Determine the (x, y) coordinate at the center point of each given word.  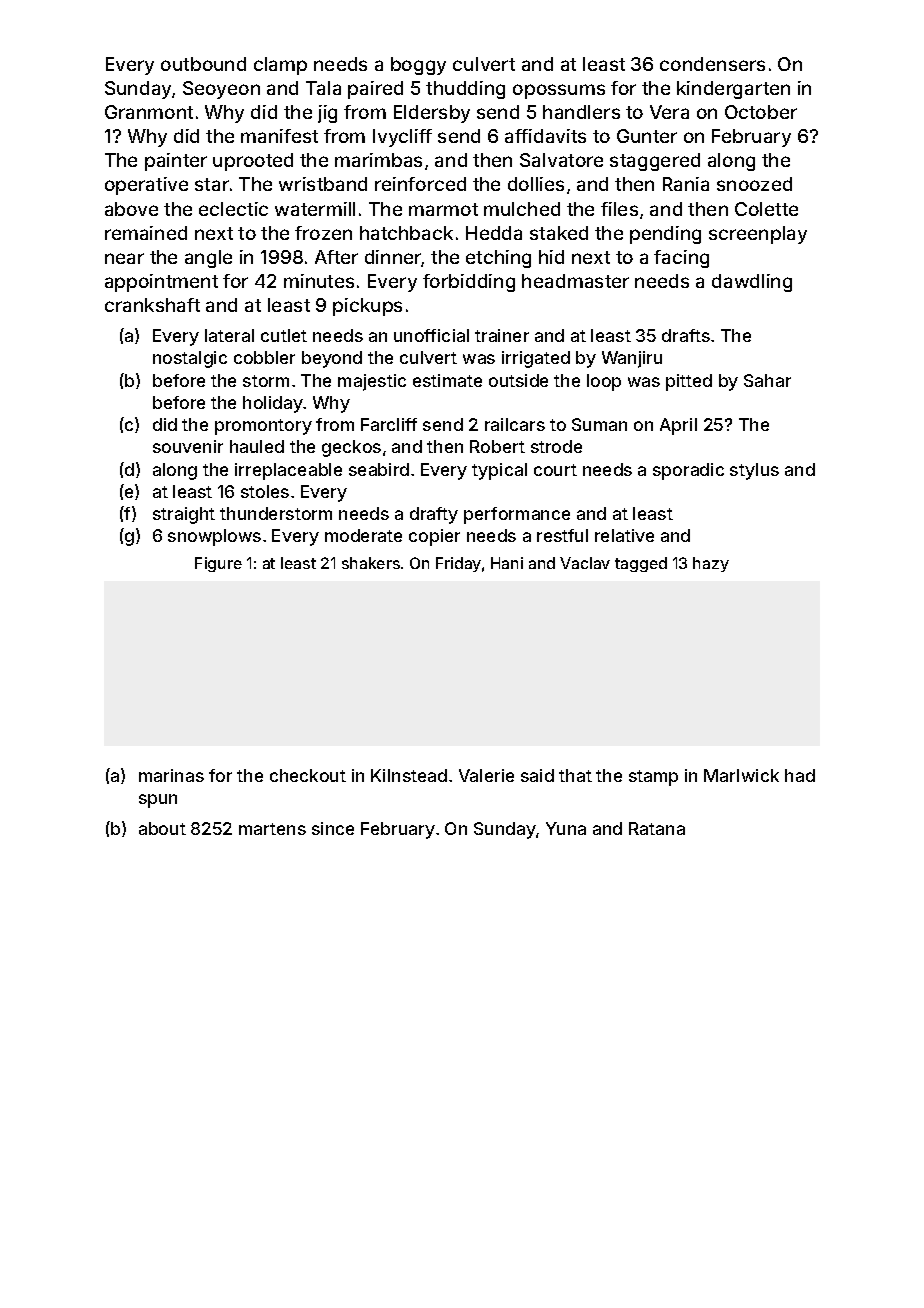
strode (556, 446)
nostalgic (190, 359)
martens (272, 829)
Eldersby (432, 114)
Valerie (486, 775)
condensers (712, 64)
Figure (218, 564)
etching (498, 259)
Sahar (767, 380)
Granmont (149, 112)
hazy (711, 564)
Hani (507, 563)
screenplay (758, 235)
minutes (319, 281)
